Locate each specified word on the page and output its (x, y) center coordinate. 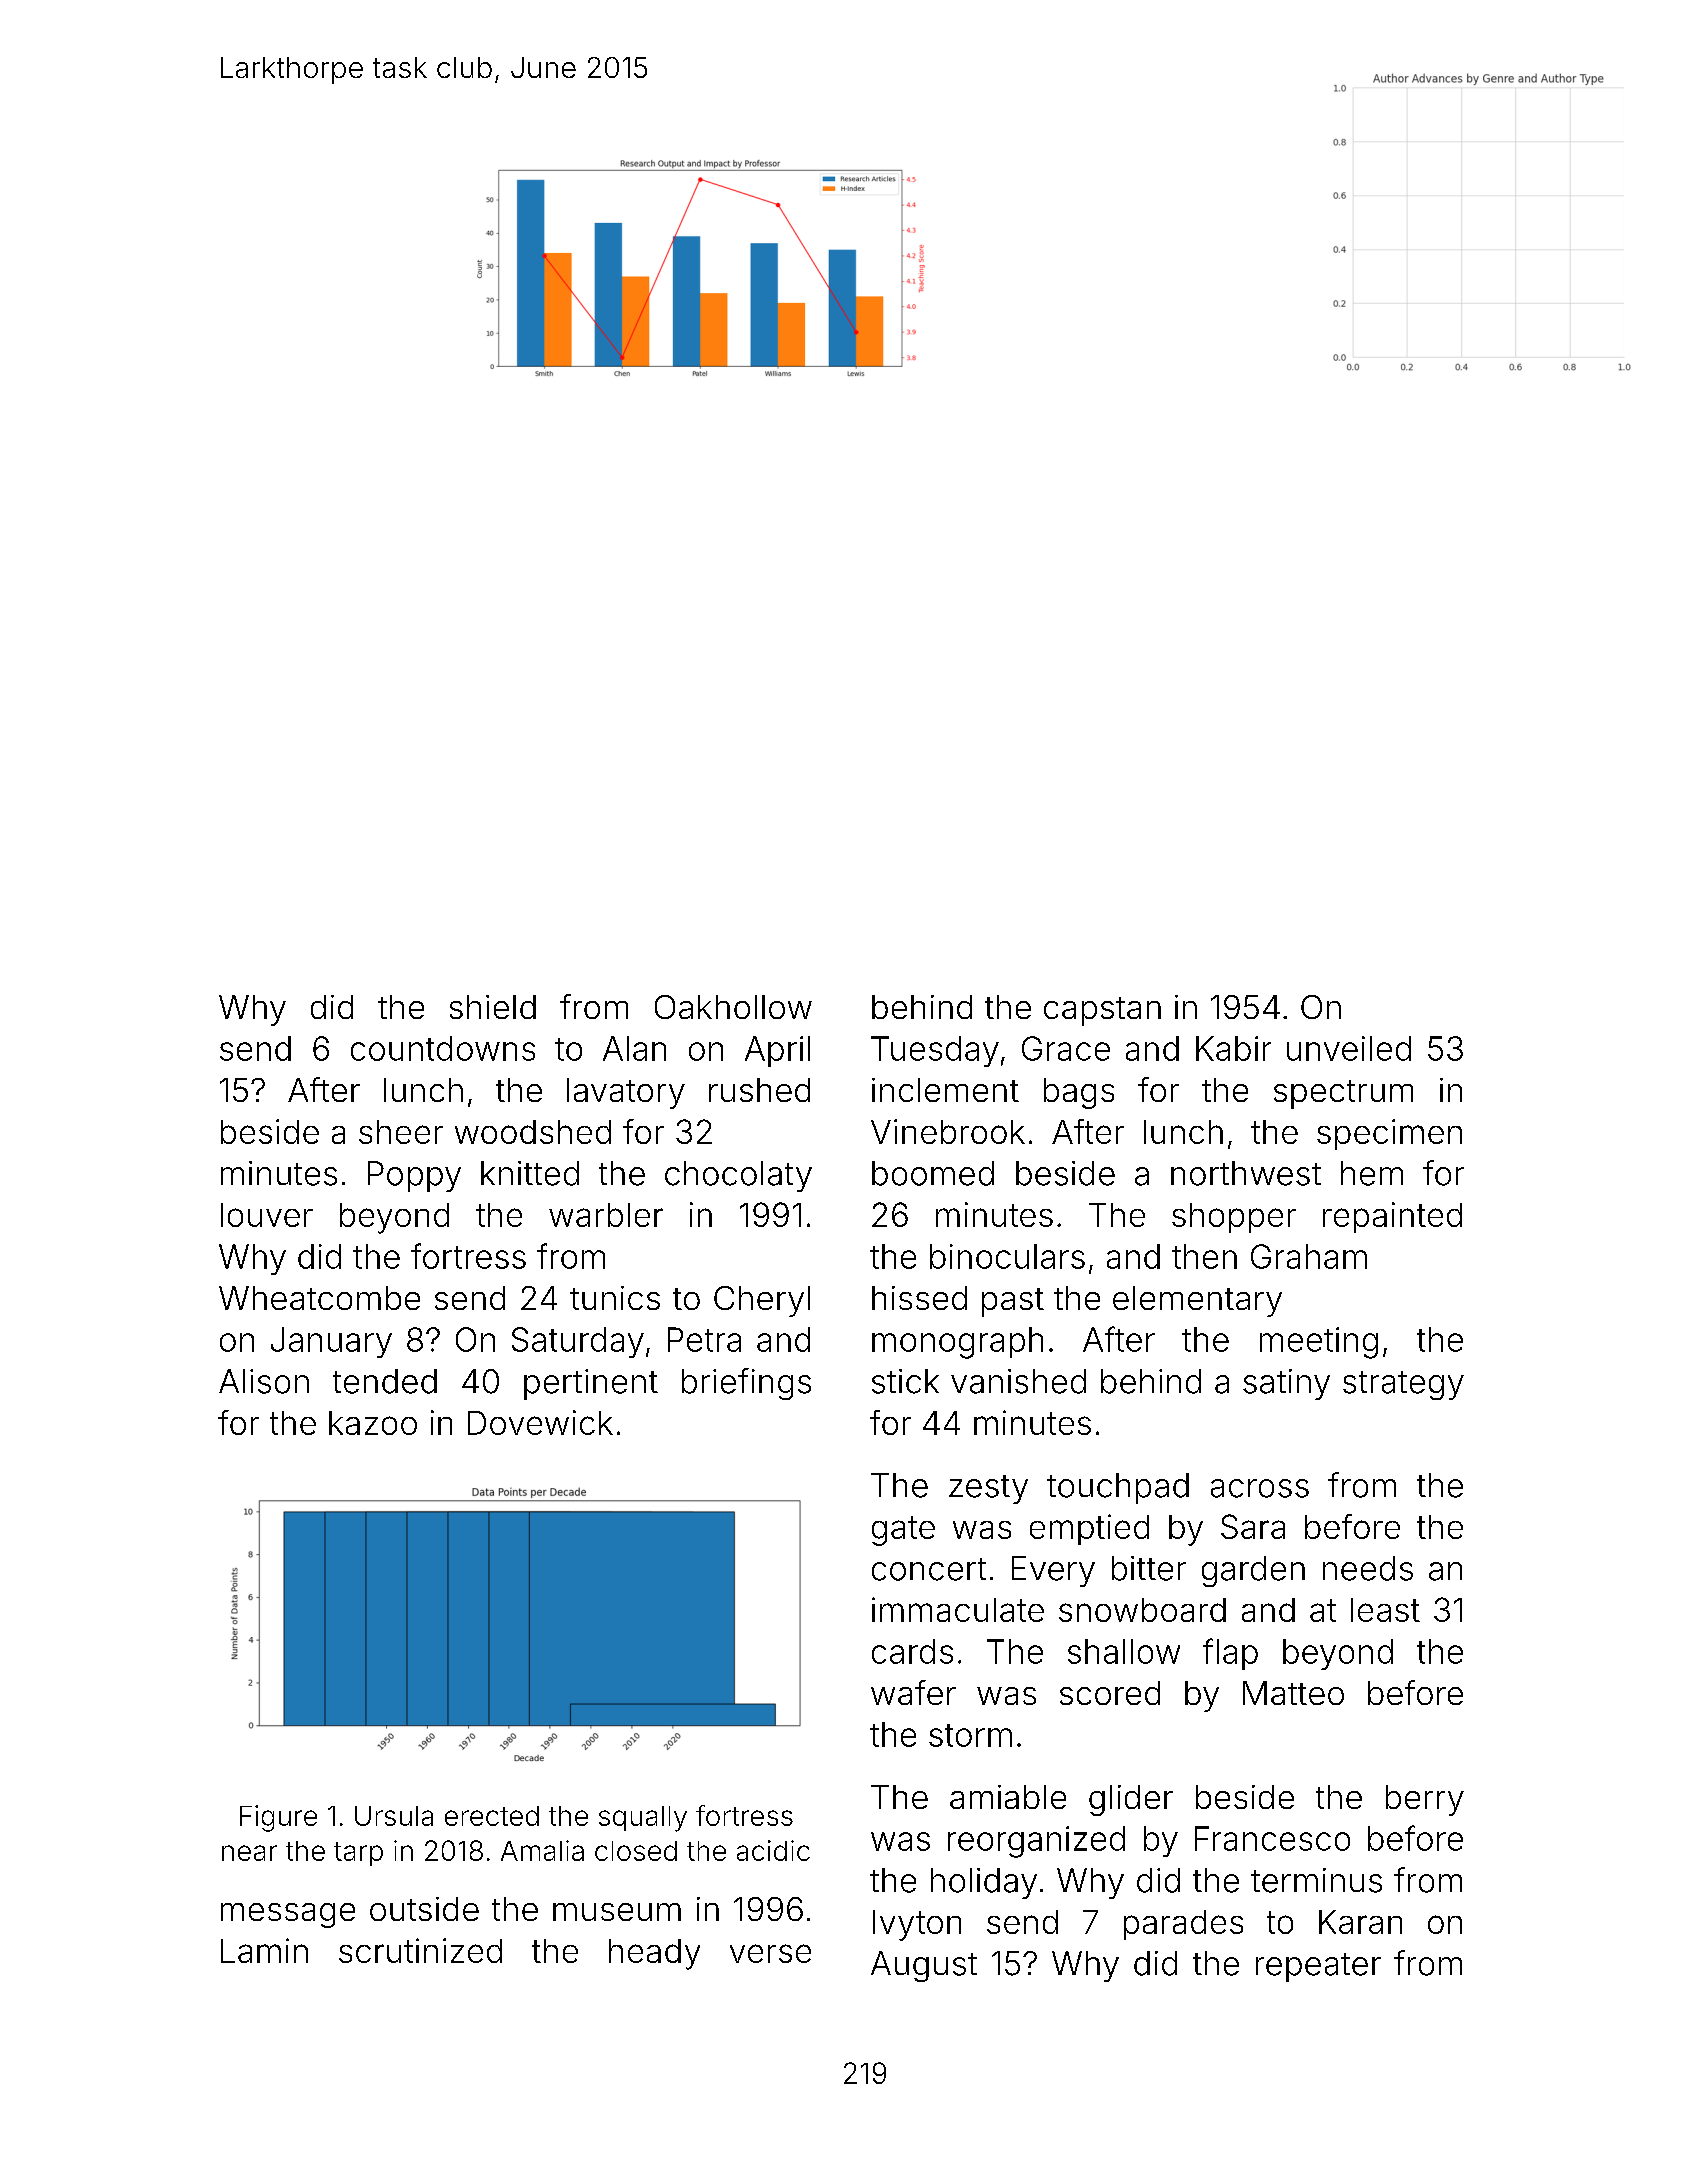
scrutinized (420, 1950)
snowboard (1142, 1610)
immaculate (958, 1609)
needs (1368, 1568)
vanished (1018, 1381)
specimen (1389, 1134)
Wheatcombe (319, 1298)
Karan (1360, 1922)
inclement (945, 1090)
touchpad (1118, 1488)
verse (770, 1953)
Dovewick (540, 1422)
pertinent (591, 1384)
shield (493, 1007)
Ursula (394, 1816)
